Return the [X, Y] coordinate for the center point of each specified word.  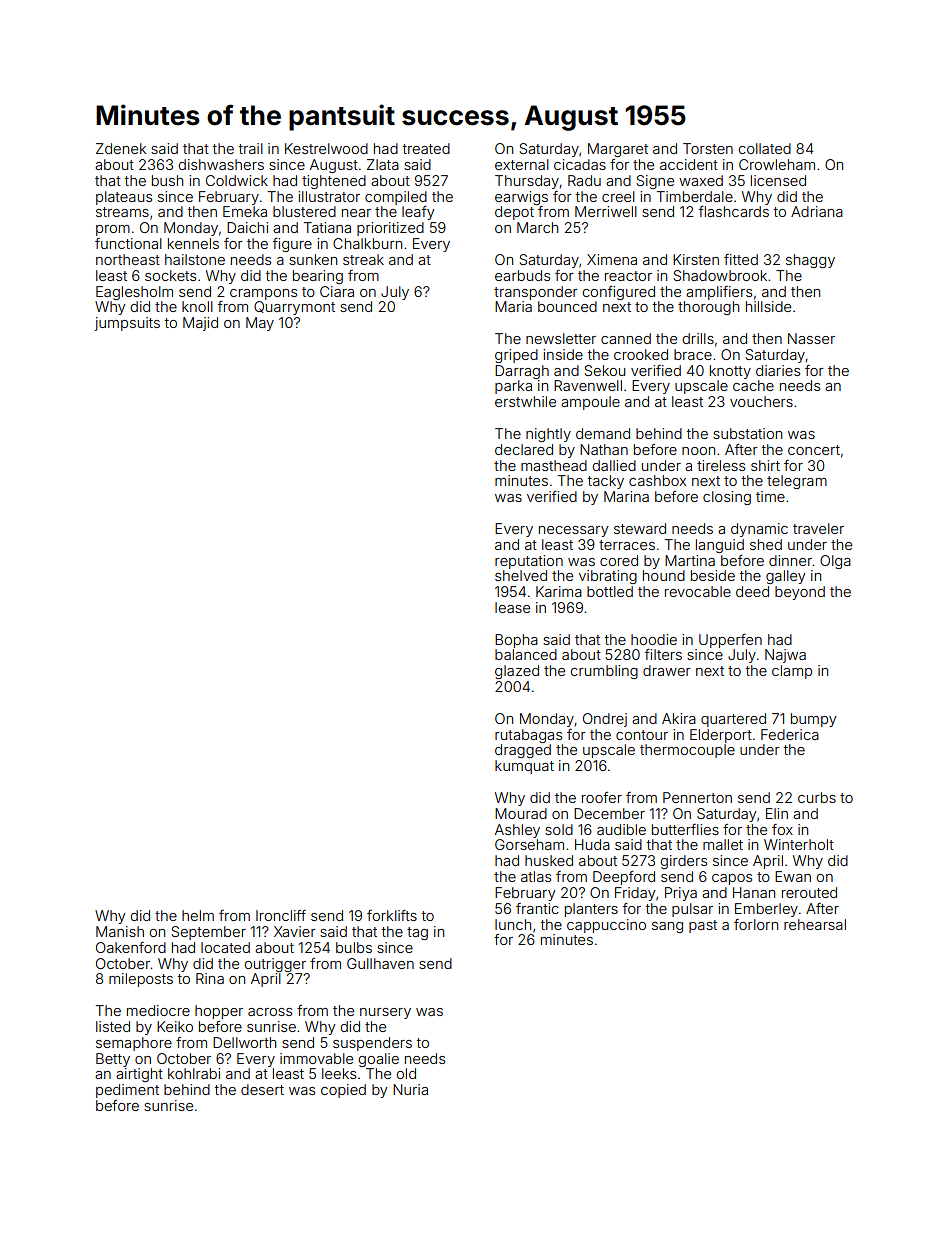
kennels [193, 243]
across [270, 1012]
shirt [765, 465]
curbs [817, 797]
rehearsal [815, 924]
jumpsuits [127, 324]
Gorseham [529, 844]
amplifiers [719, 293]
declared [524, 449]
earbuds [522, 275]
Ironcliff [281, 915]
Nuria [410, 1089]
